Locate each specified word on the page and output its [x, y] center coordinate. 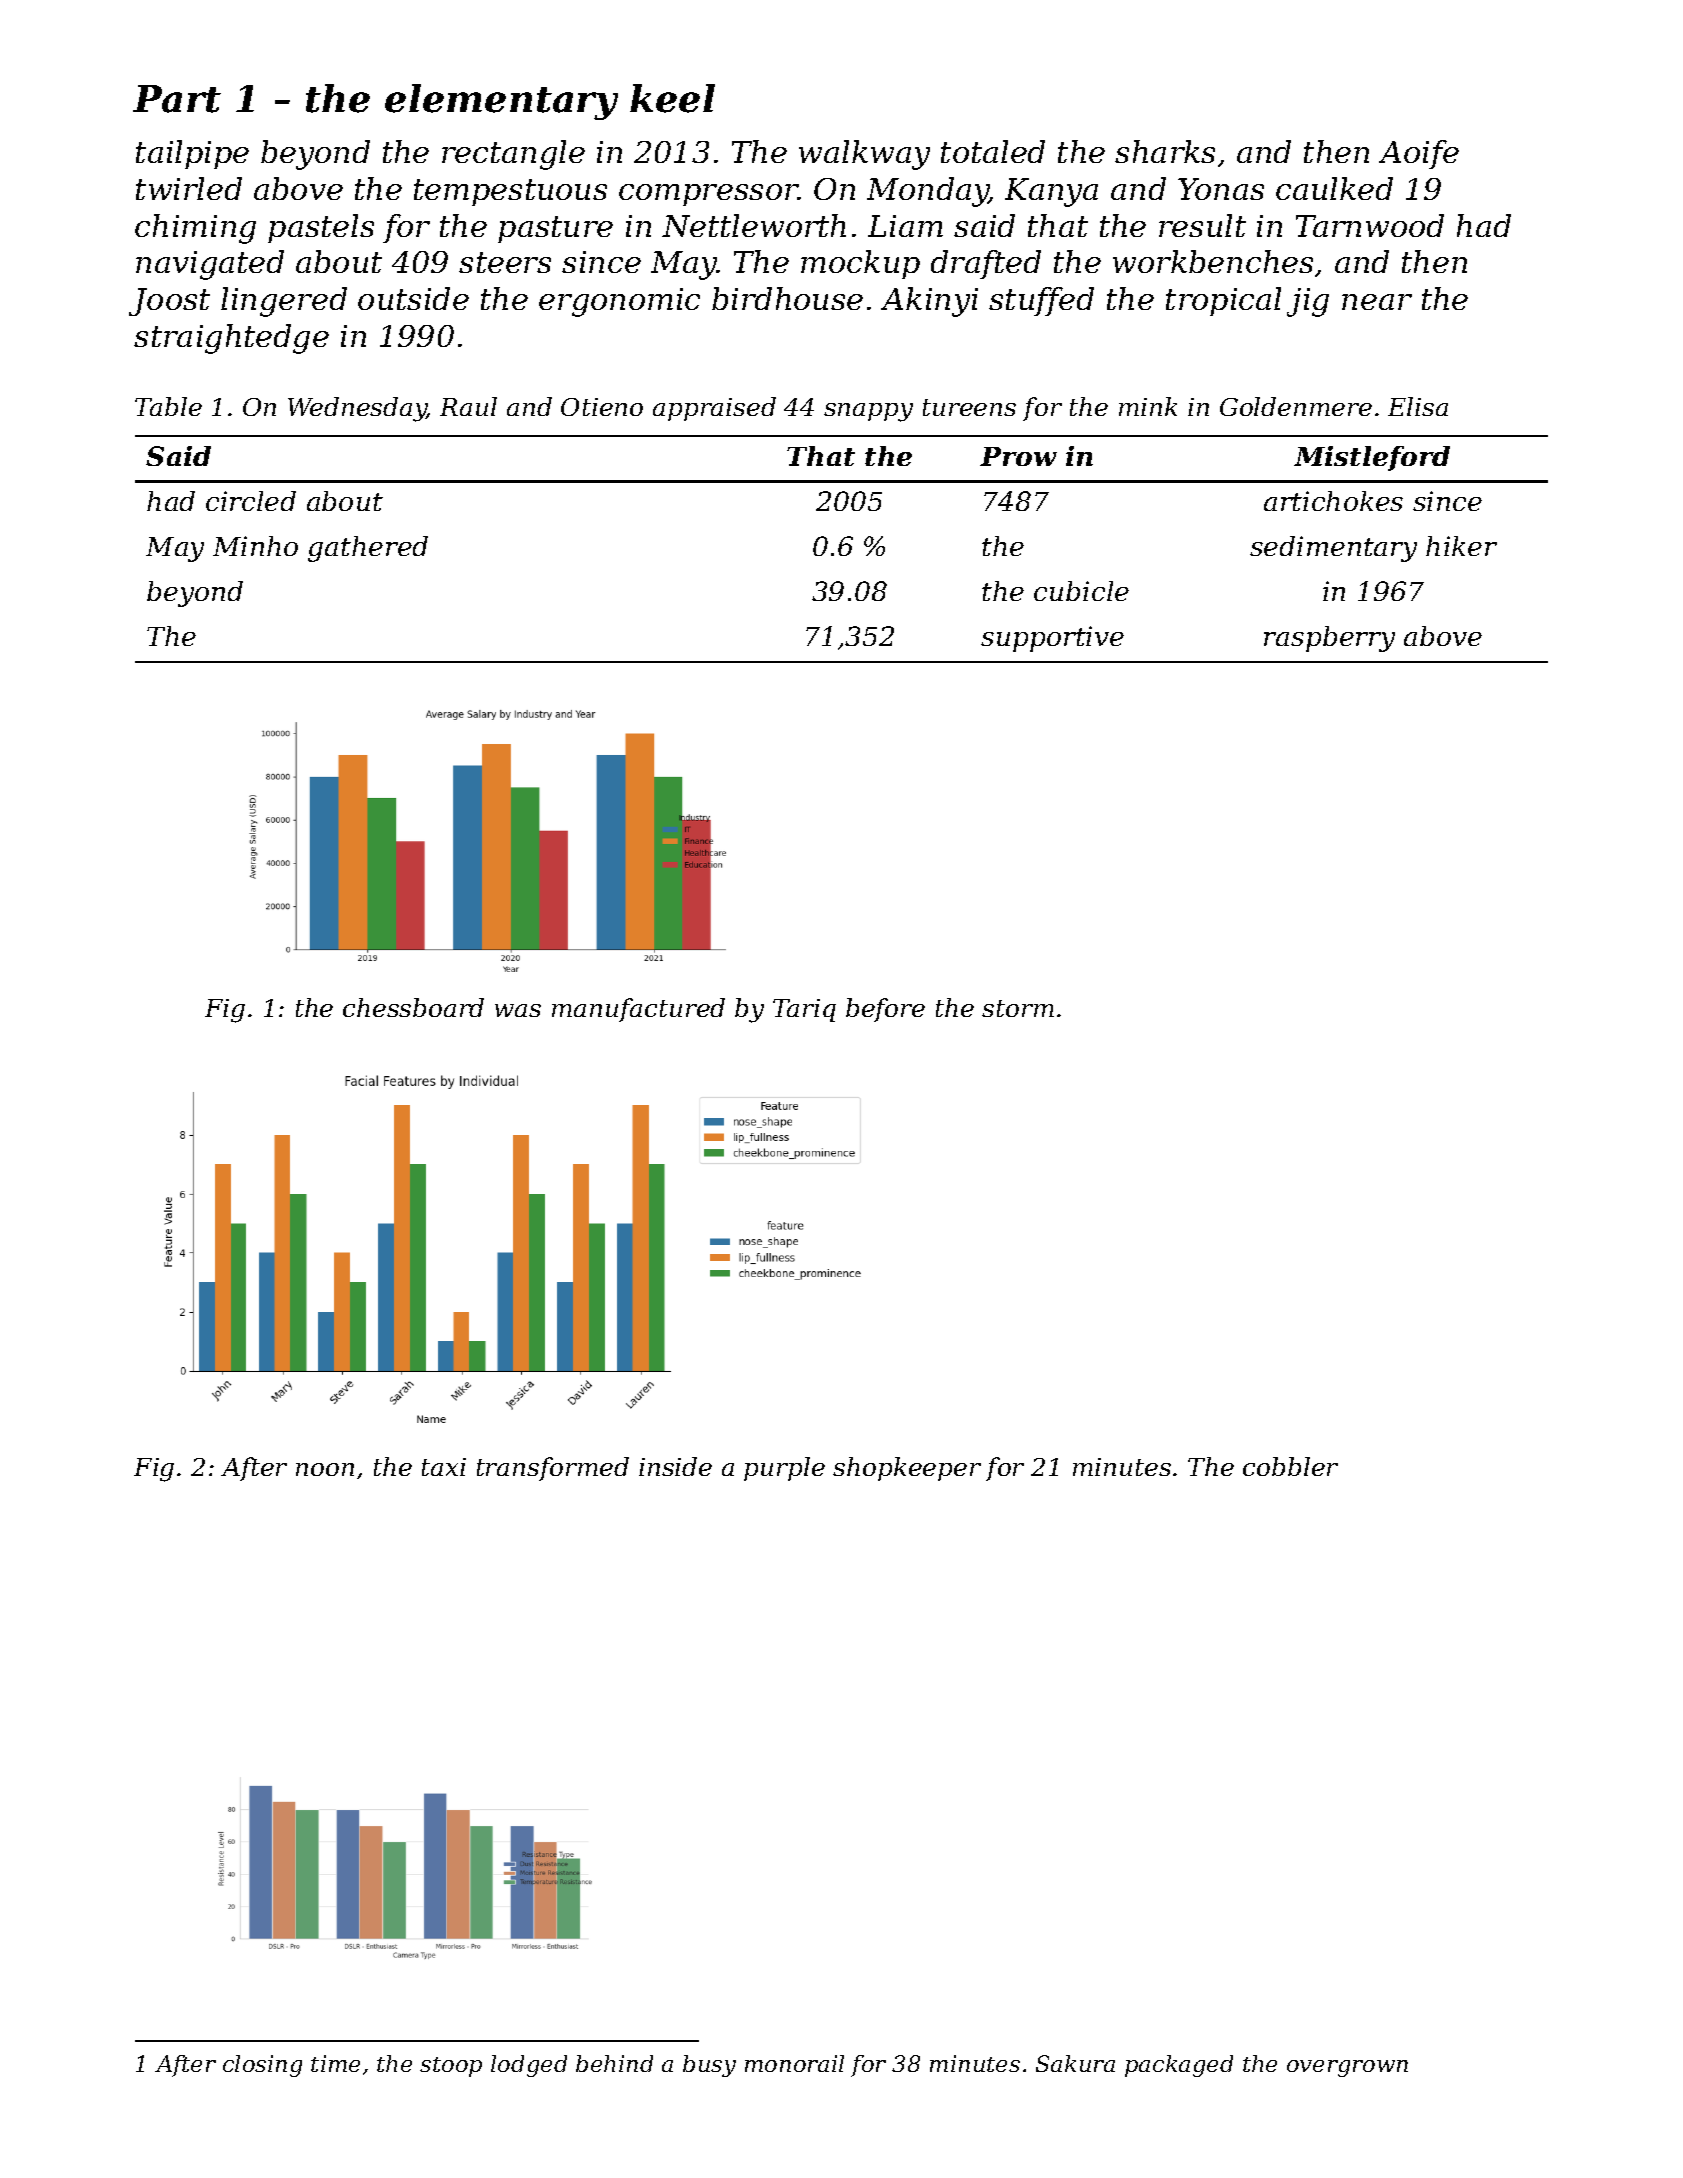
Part [177, 99]
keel [672, 98]
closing [262, 2066]
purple [784, 1469]
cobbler [1290, 1466]
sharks [1165, 151]
